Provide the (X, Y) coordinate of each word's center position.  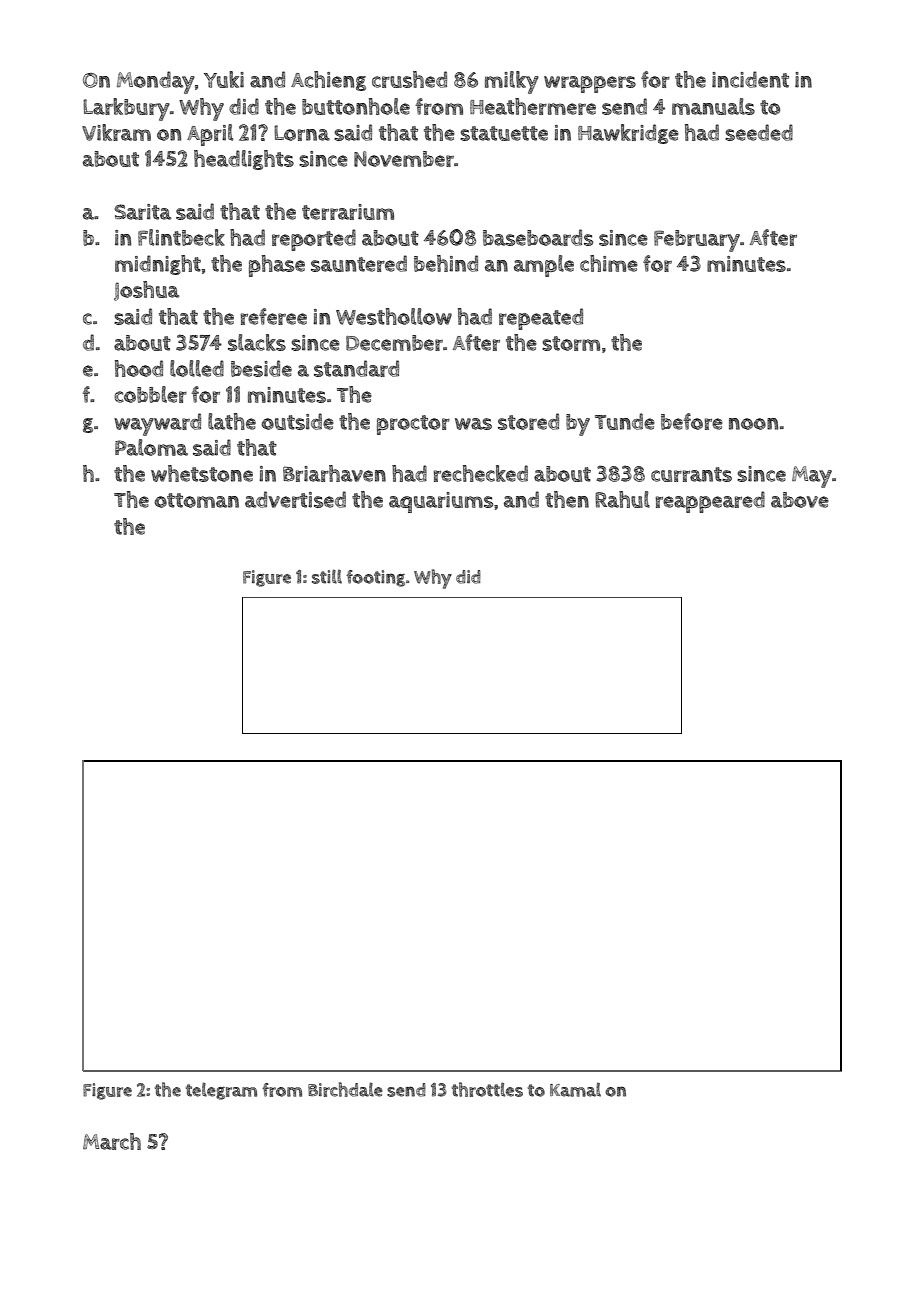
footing (375, 578)
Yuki (224, 79)
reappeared (710, 502)
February (697, 241)
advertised (295, 499)
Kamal (575, 1089)
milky (512, 82)
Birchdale (345, 1089)
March (112, 1141)
